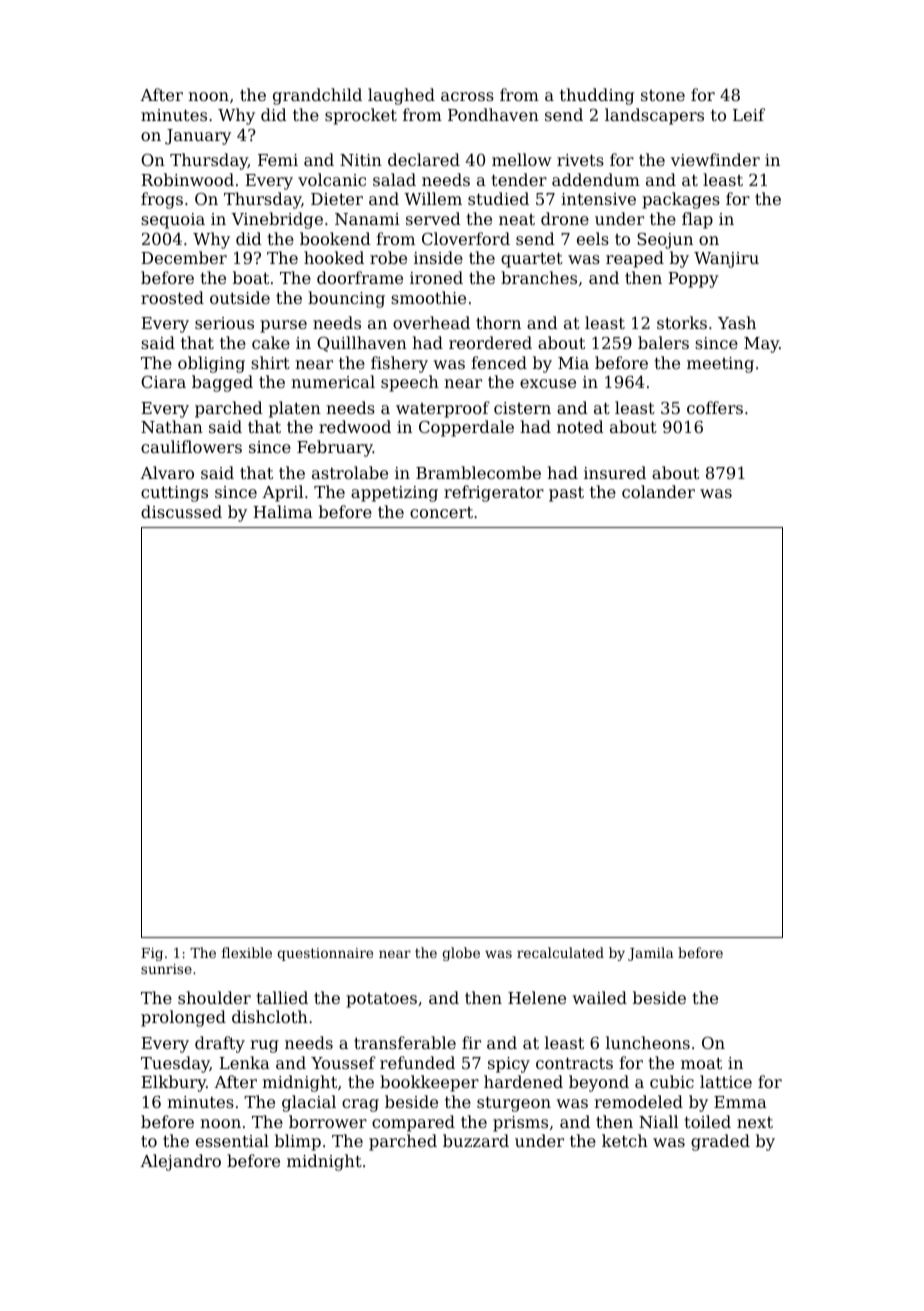 The height and width of the screenshot is (1311, 924). Describe the element at coordinates (522, 408) in the screenshot. I see `cistern` at that location.
